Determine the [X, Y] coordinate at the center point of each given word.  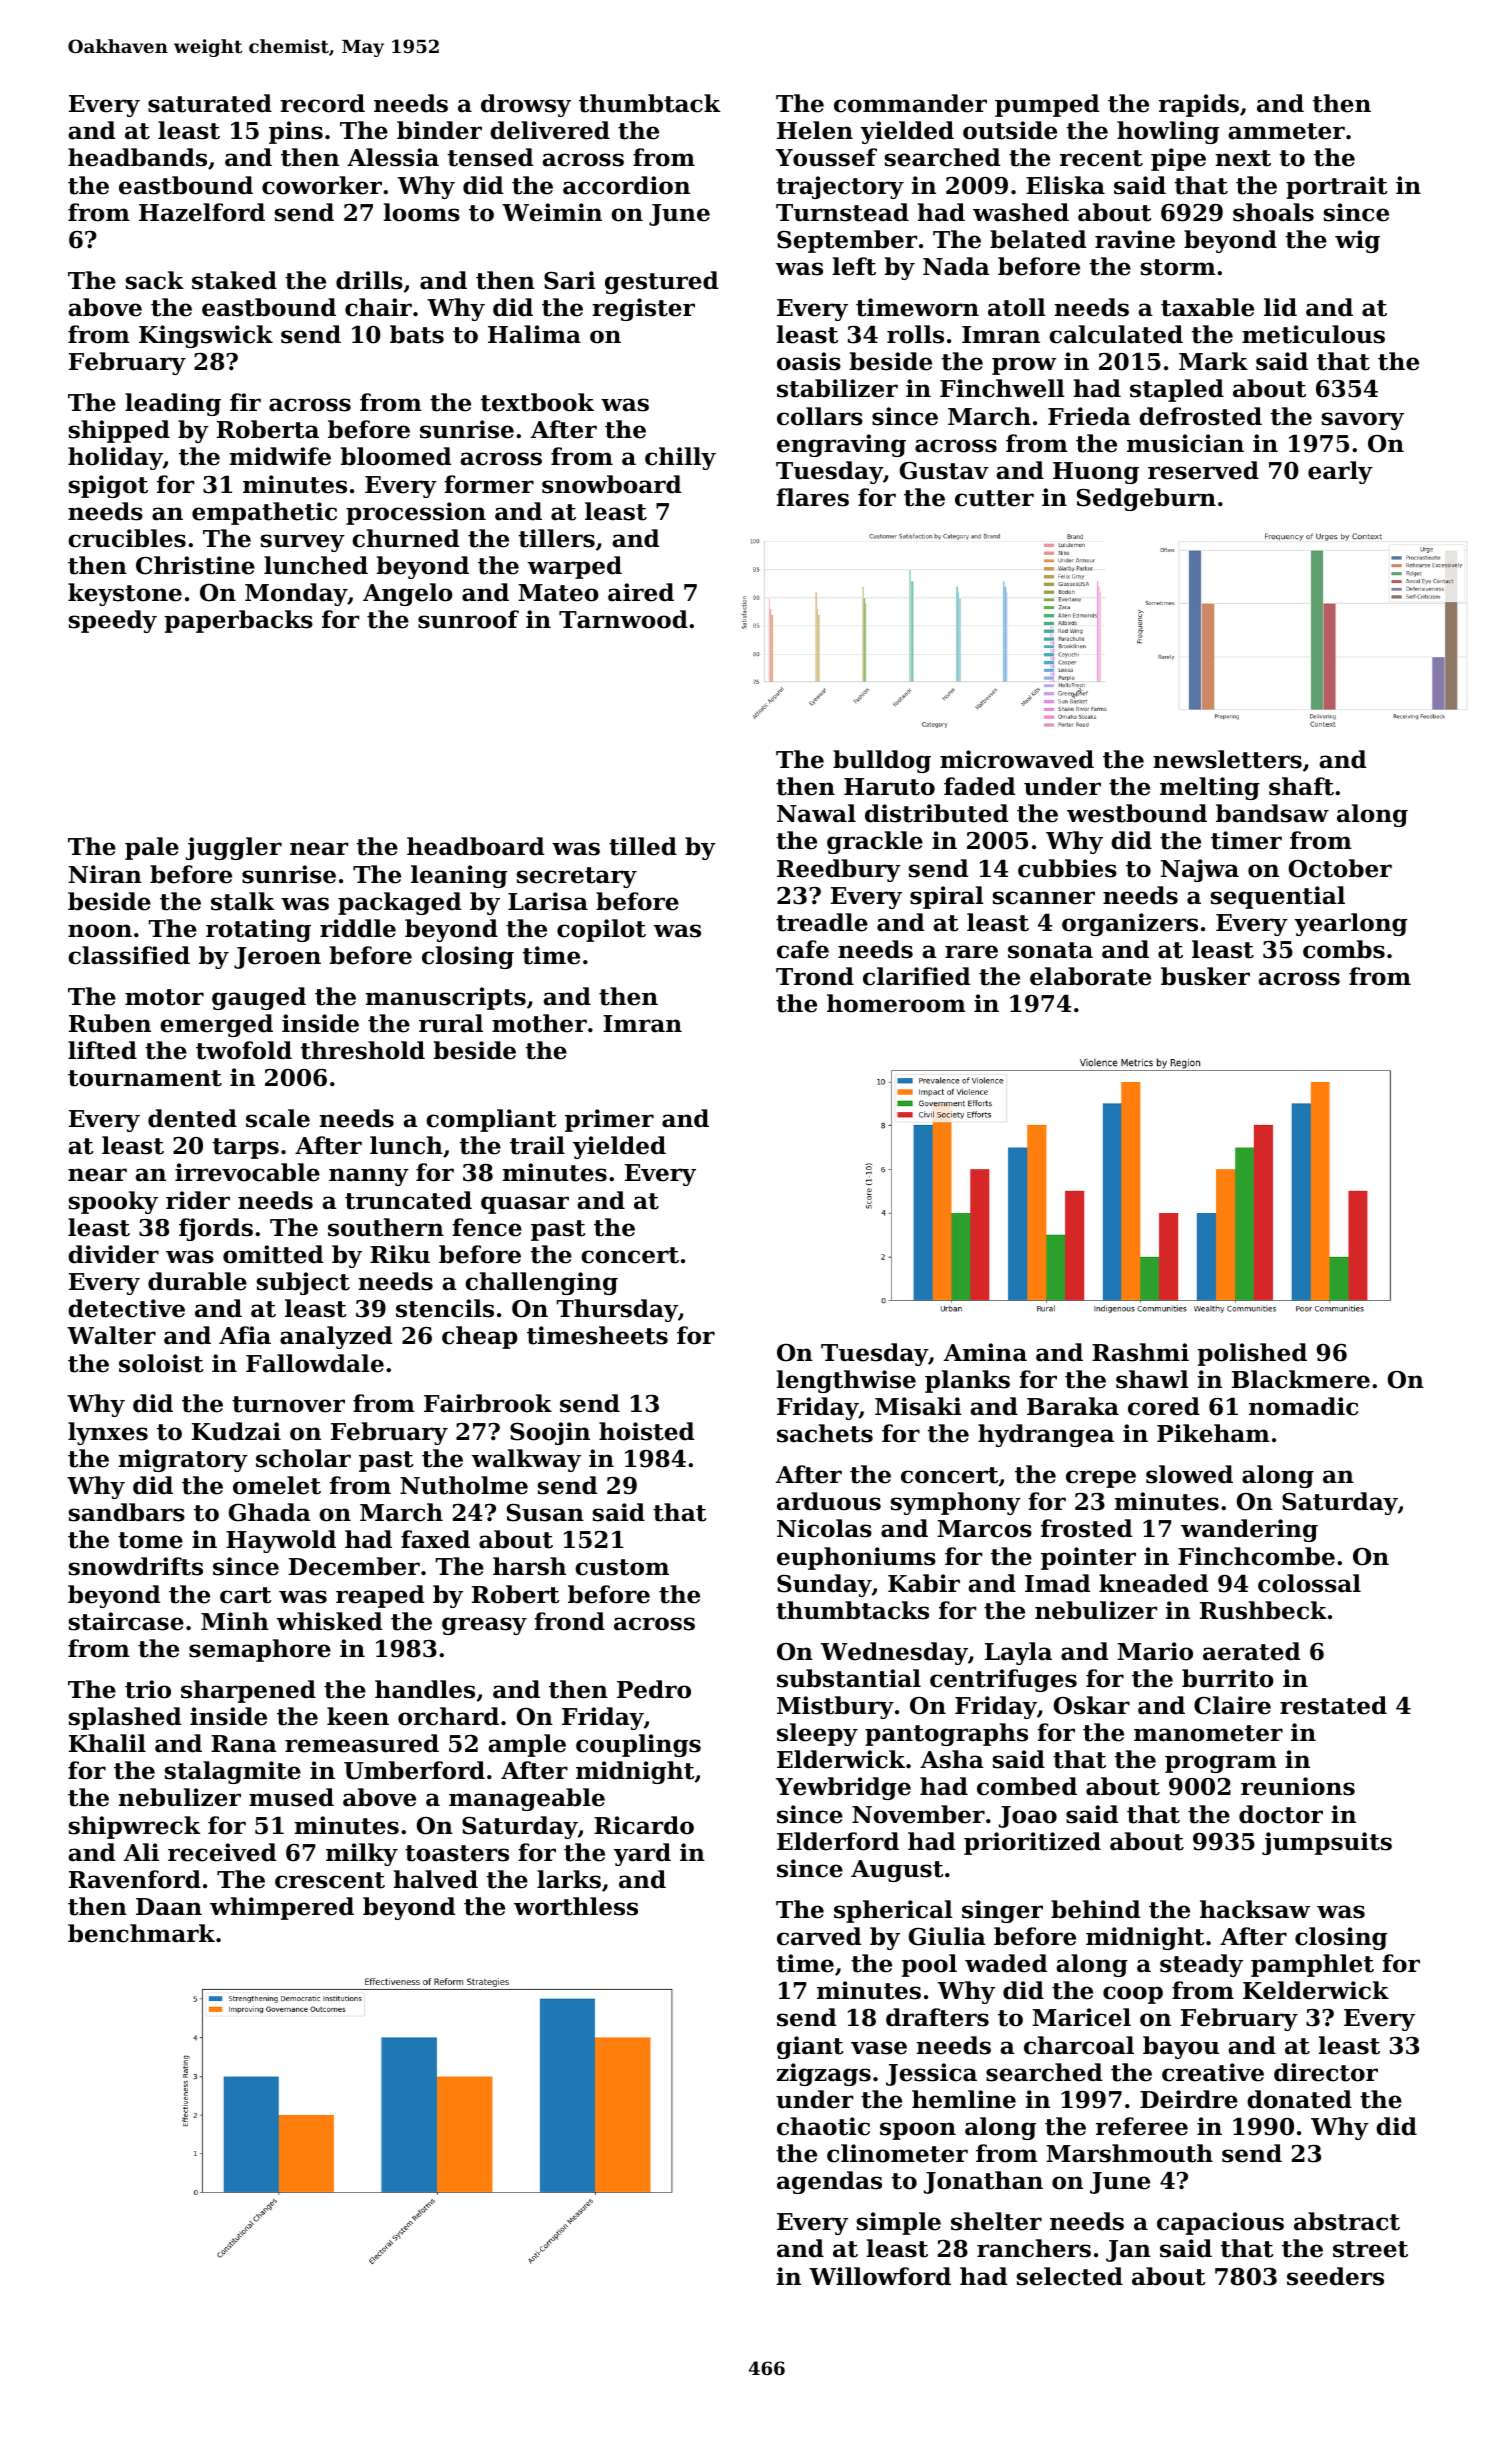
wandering [1249, 1530]
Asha [952, 1759]
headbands [137, 157]
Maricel [1081, 2017]
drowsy [526, 105]
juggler [234, 848]
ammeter [1286, 131]
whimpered [282, 1908]
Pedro [654, 1689]
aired [641, 592]
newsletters [1227, 759]
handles [425, 1689]
